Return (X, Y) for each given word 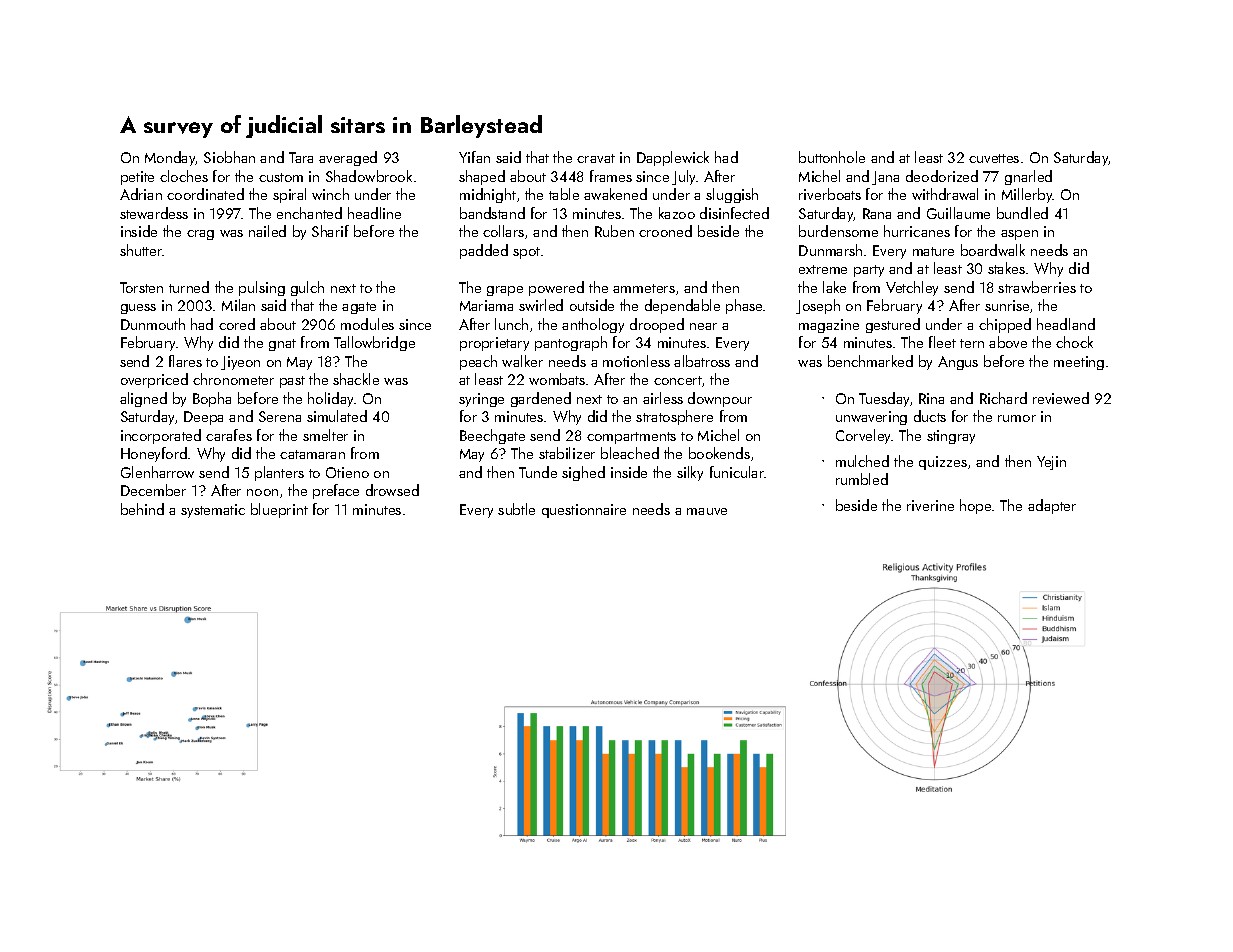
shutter (141, 250)
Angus (958, 363)
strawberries (1037, 287)
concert (678, 380)
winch (330, 194)
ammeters (644, 288)
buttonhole (832, 157)
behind (142, 509)
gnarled (1028, 177)
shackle (356, 379)
